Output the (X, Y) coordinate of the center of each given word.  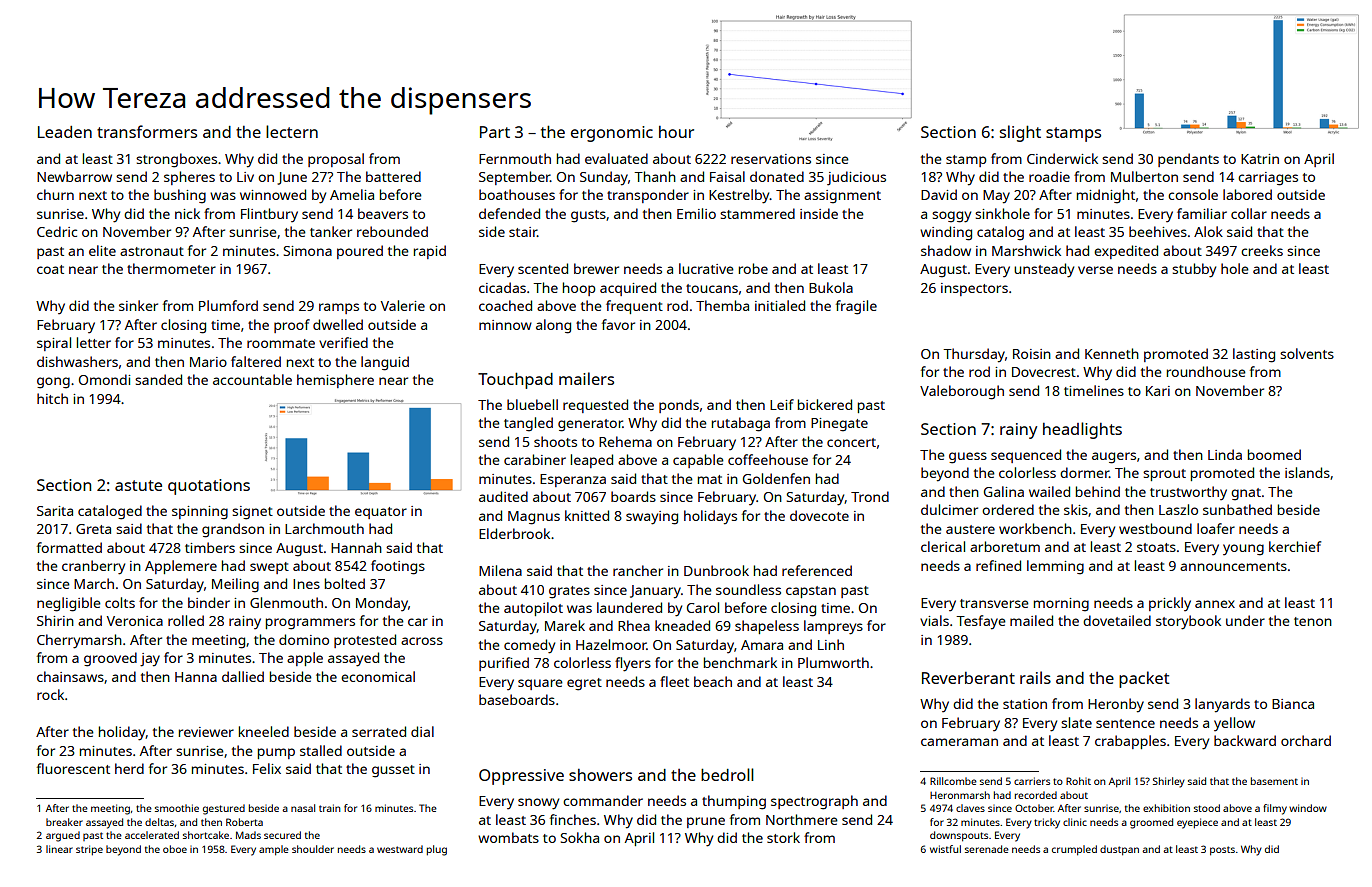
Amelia (352, 194)
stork (783, 837)
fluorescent (73, 768)
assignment (842, 197)
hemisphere (335, 381)
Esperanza (573, 480)
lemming (1055, 567)
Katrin (1260, 159)
